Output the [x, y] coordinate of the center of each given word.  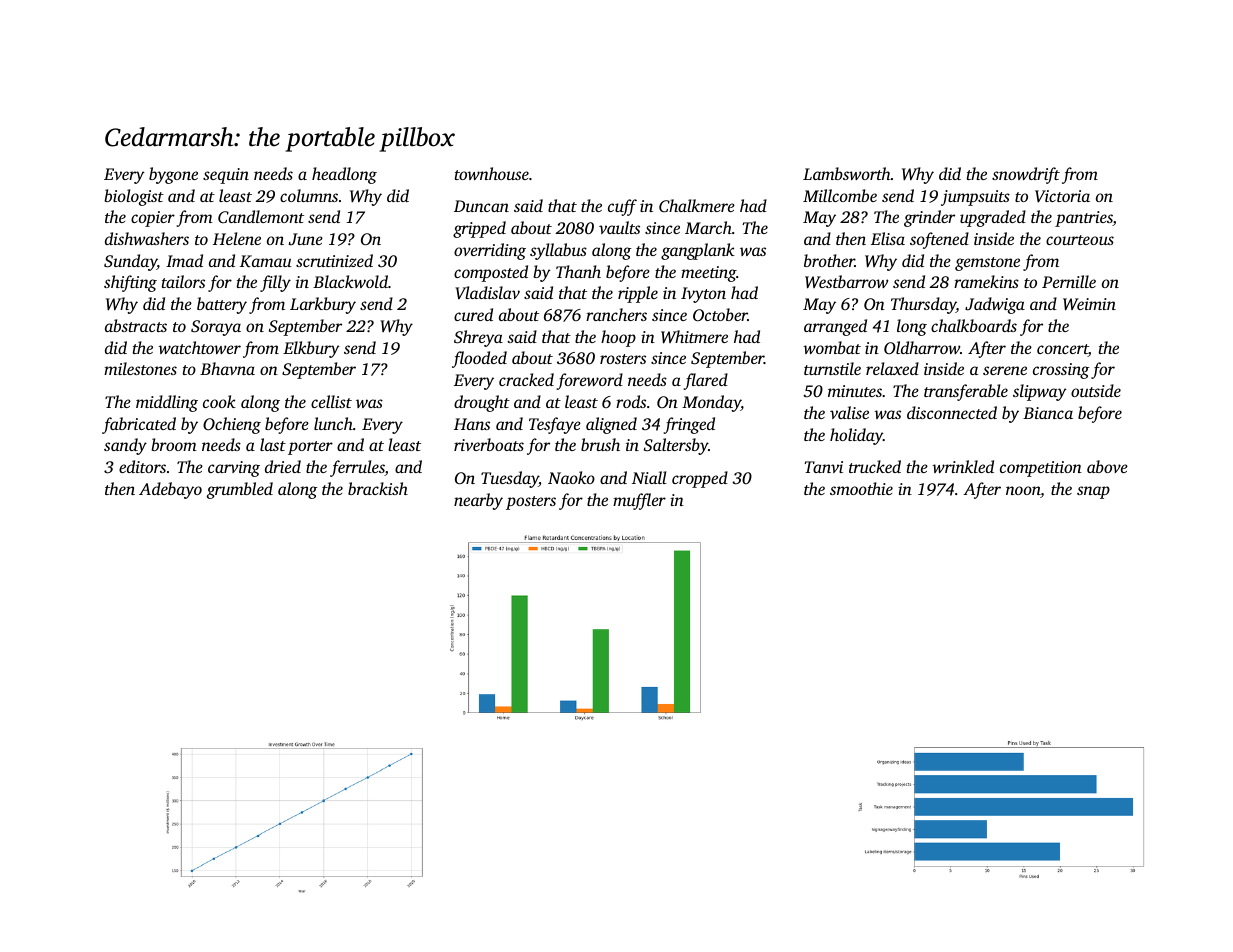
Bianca [1048, 413]
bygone [173, 175]
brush [600, 444]
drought [482, 403]
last [273, 444]
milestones [140, 368]
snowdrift [1026, 175]
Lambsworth [847, 173]
